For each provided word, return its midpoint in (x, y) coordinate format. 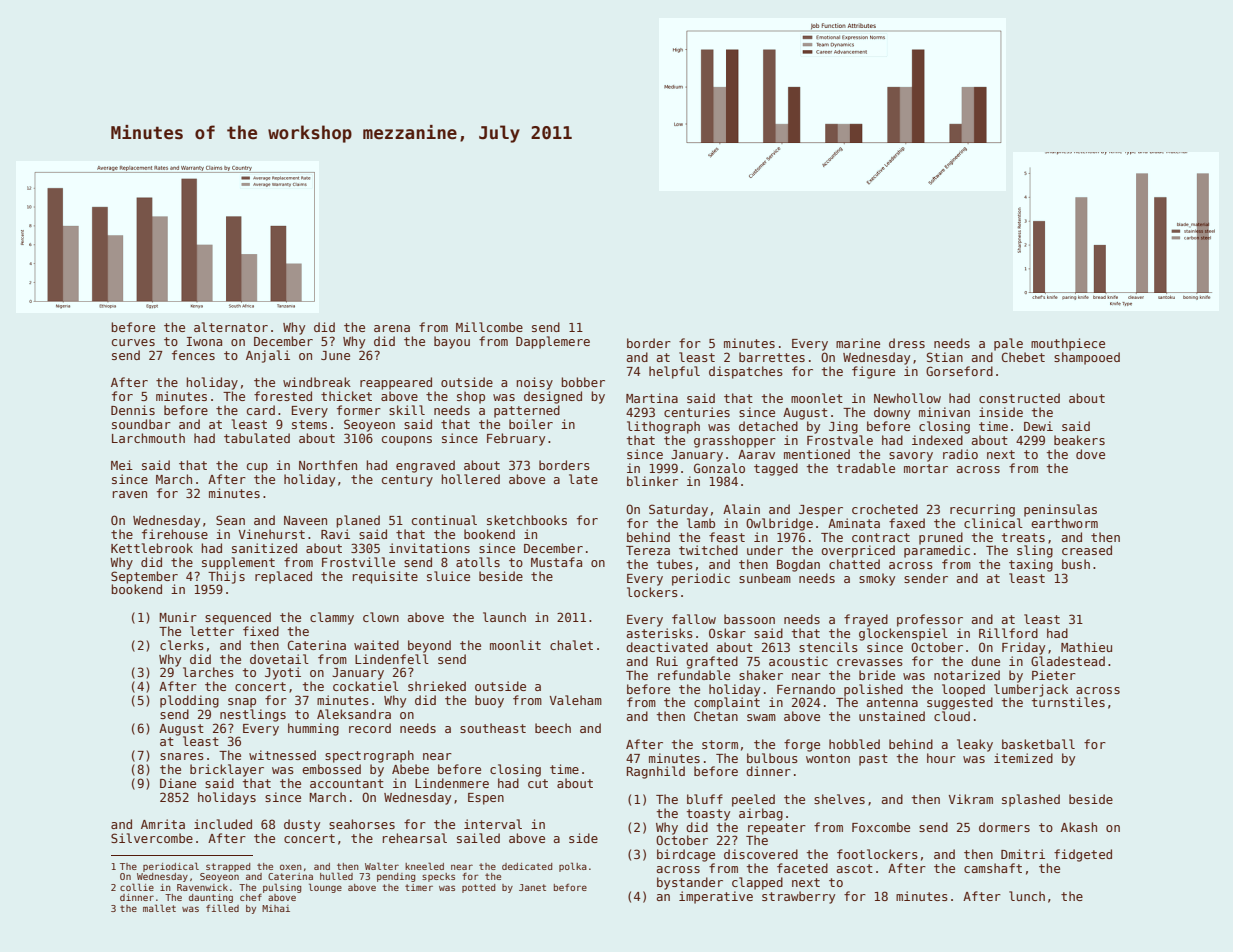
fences (193, 355)
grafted (712, 662)
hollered (471, 479)
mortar (926, 468)
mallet (159, 908)
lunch (1027, 896)
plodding (189, 701)
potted (478, 888)
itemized (1023, 758)
